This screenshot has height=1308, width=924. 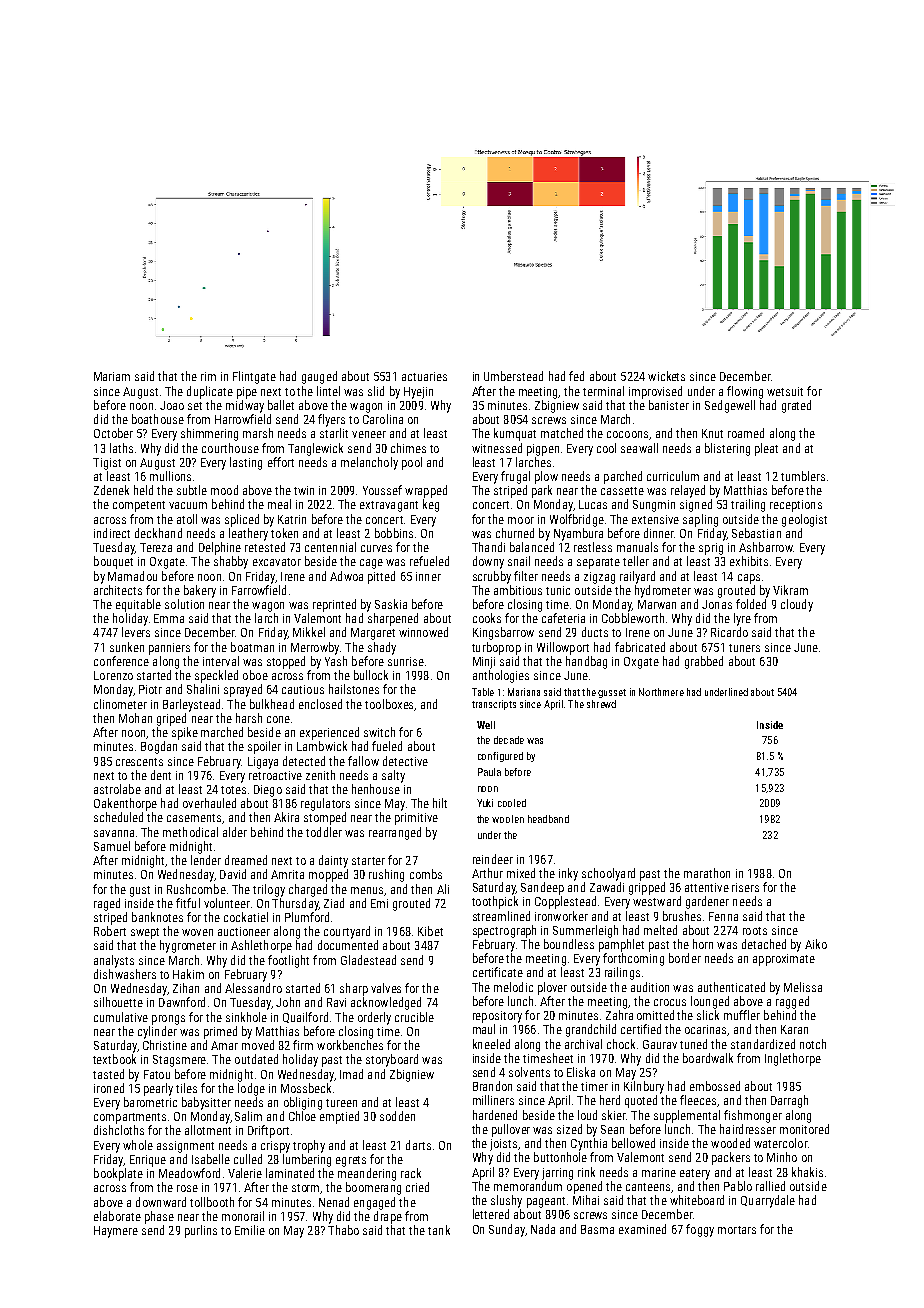 What do you see at coordinates (121, 1017) in the screenshot?
I see `cumulative` at bounding box center [121, 1017].
